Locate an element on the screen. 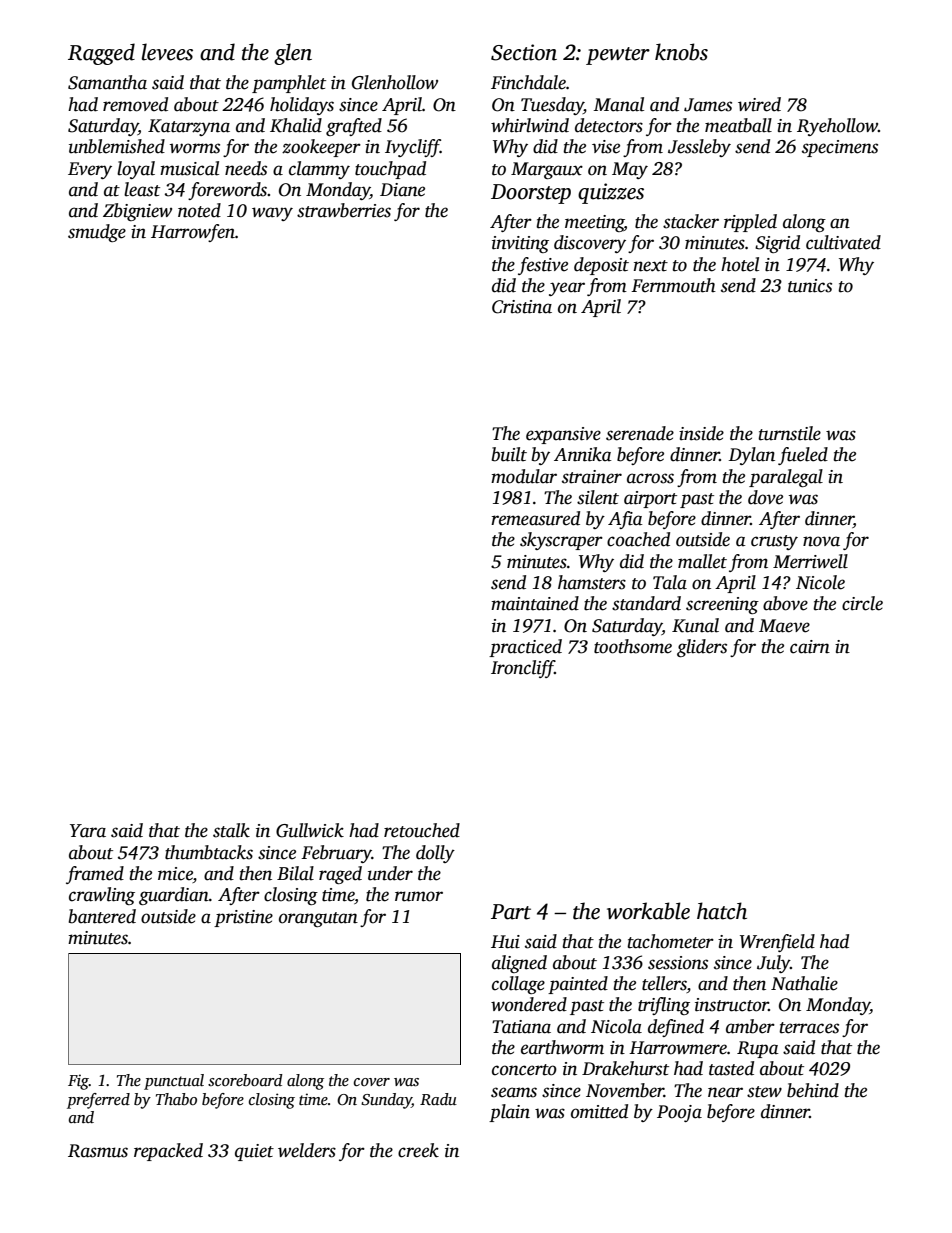 This screenshot has width=952, height=1233. creek is located at coordinates (418, 1150).
